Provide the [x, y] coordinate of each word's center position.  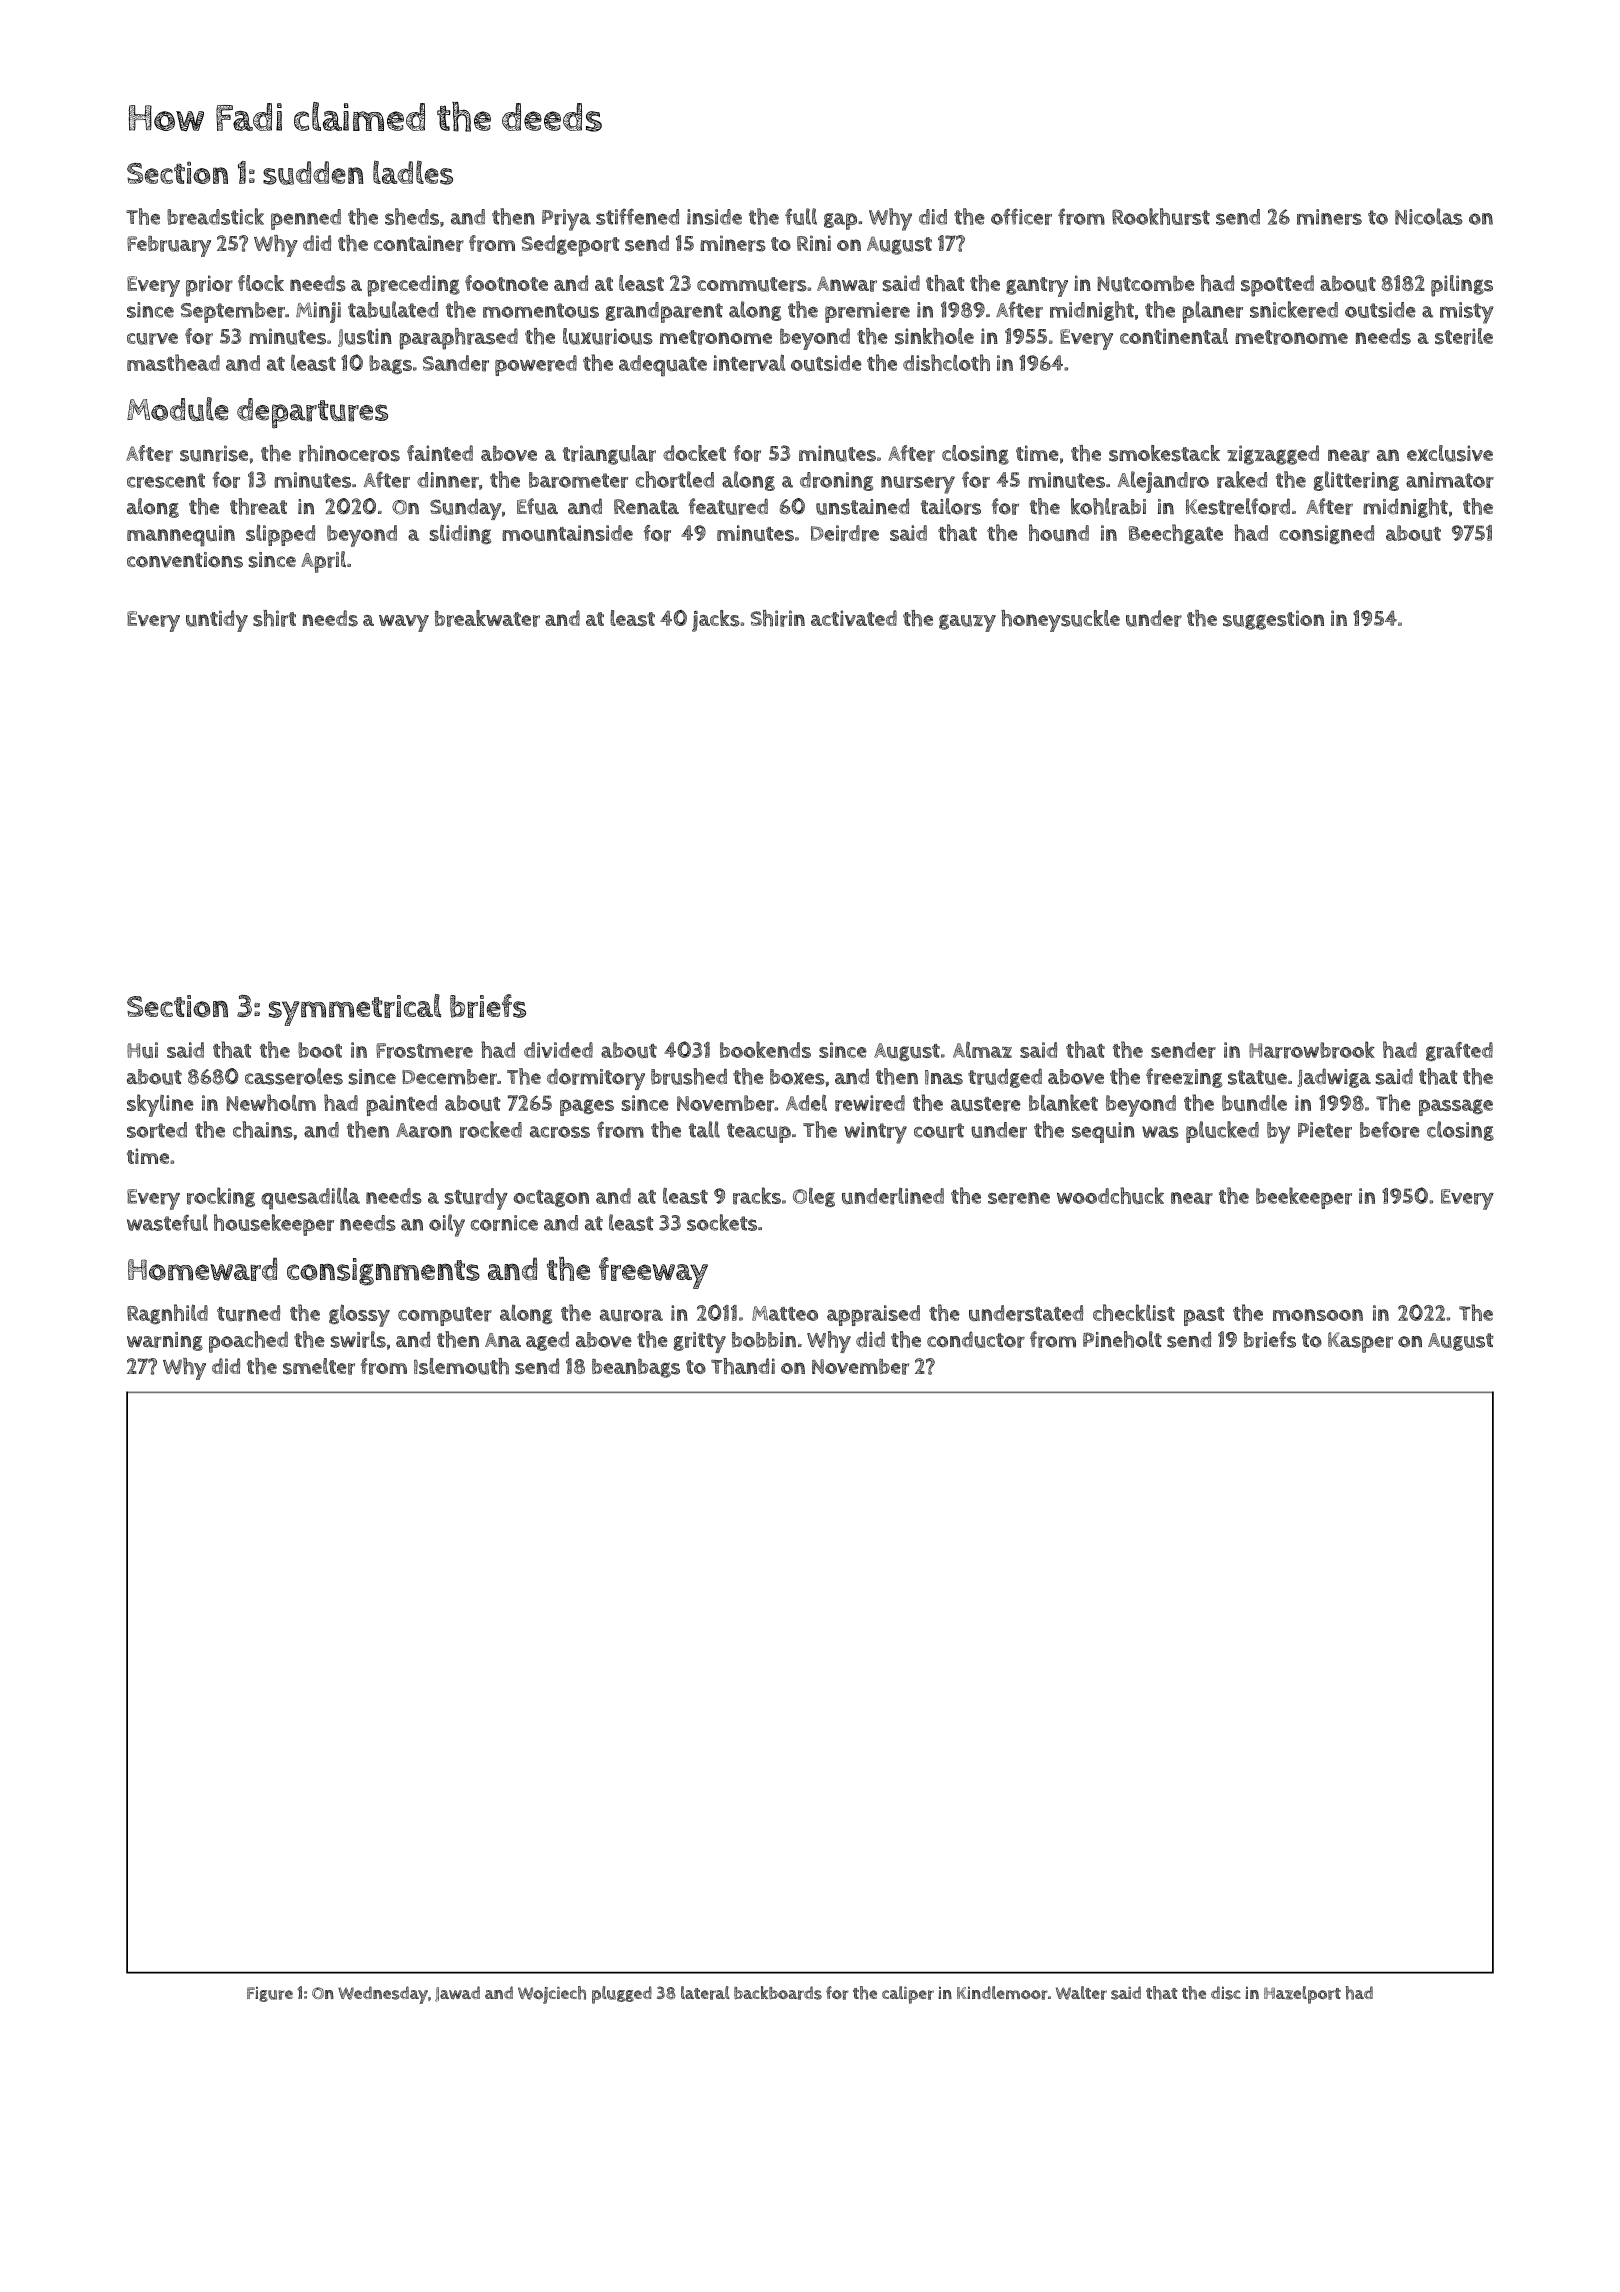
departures [312, 413]
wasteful [167, 1222]
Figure [270, 1994]
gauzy [967, 623]
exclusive [1450, 453]
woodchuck [1110, 1195]
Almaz [982, 1049]
